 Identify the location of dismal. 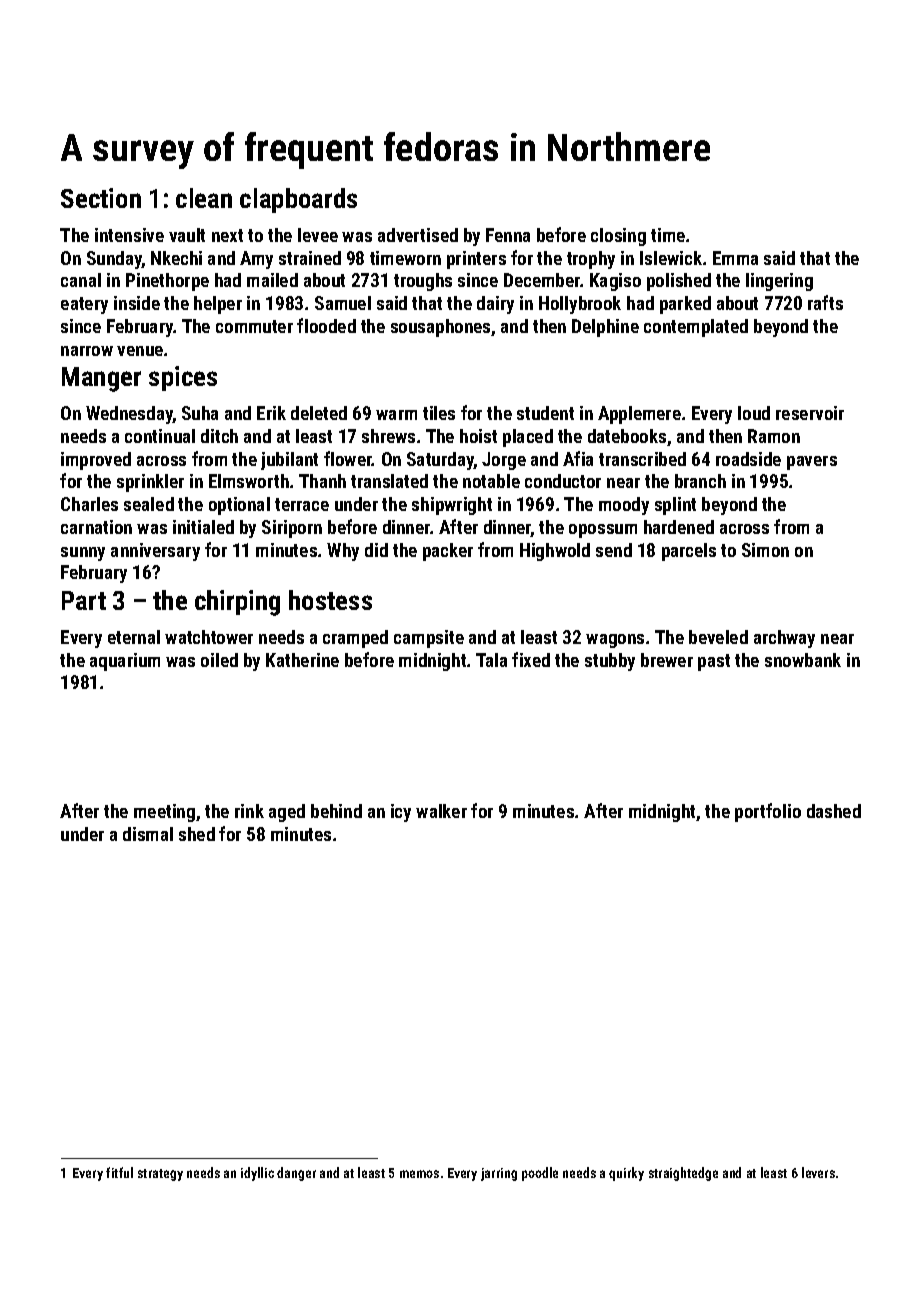
(148, 834).
